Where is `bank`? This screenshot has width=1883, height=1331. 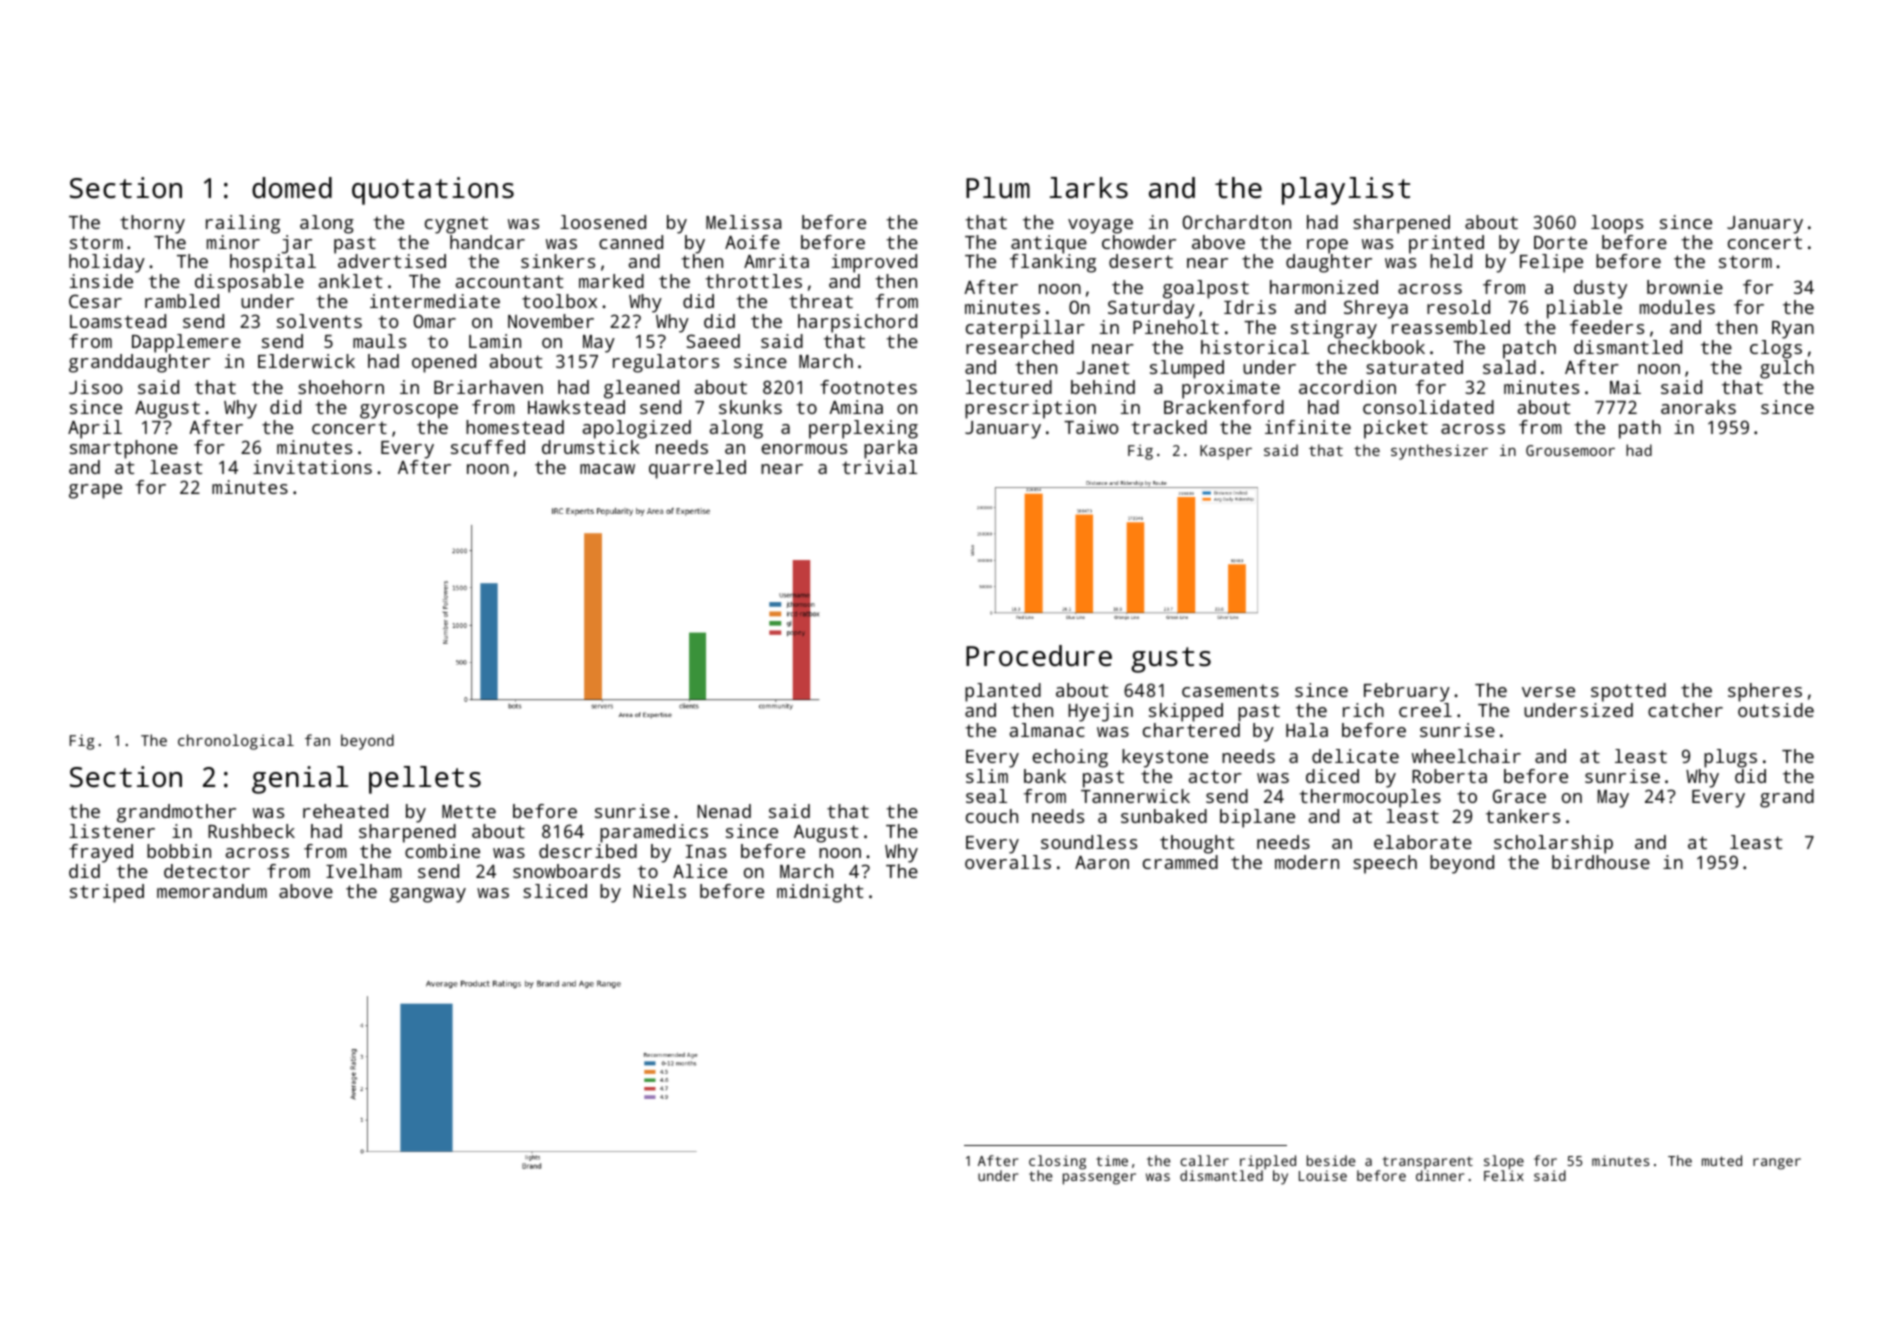
bank is located at coordinates (1045, 776).
